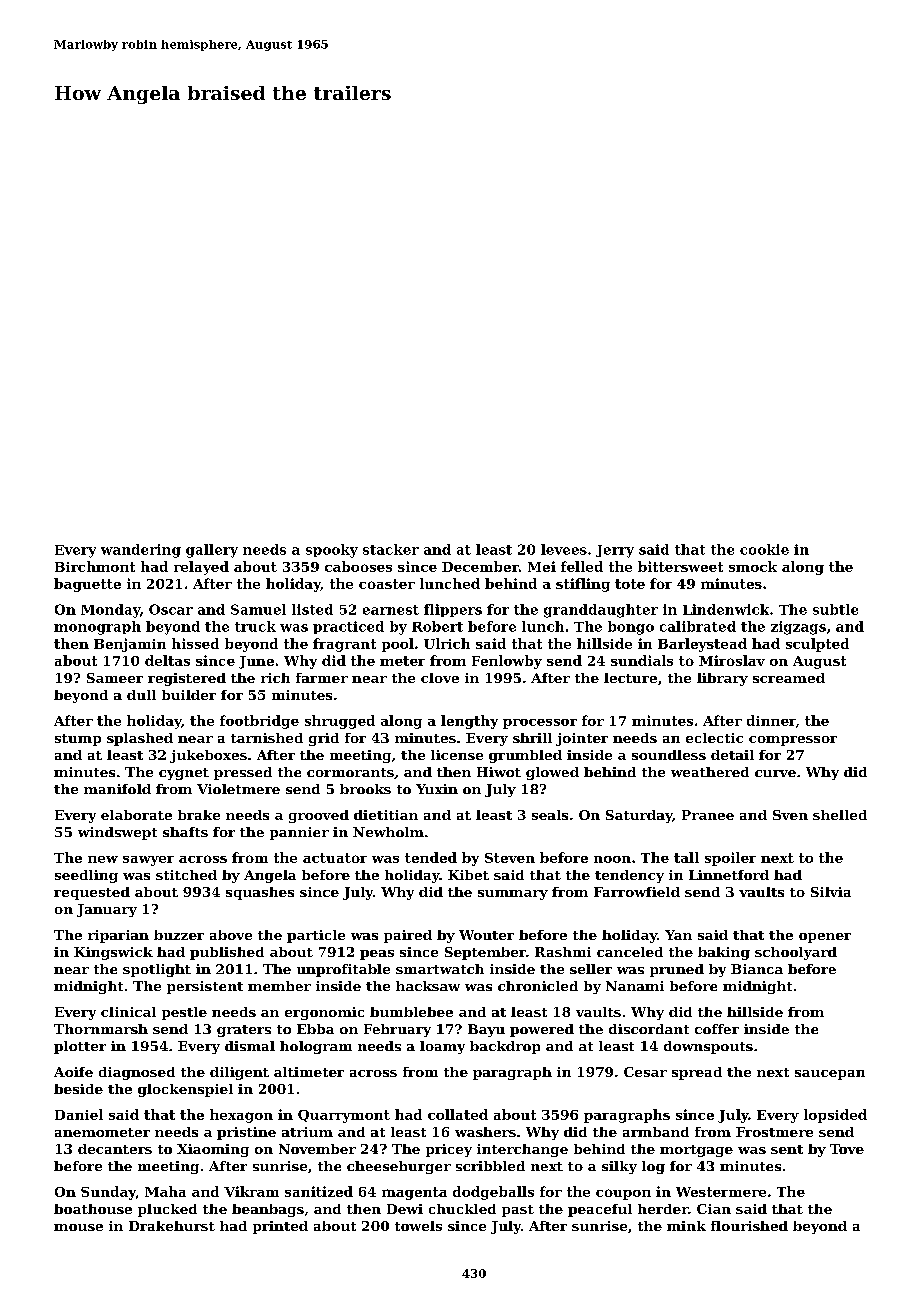  Describe the element at coordinates (165, 1191) in the document. I see `Maha` at that location.
